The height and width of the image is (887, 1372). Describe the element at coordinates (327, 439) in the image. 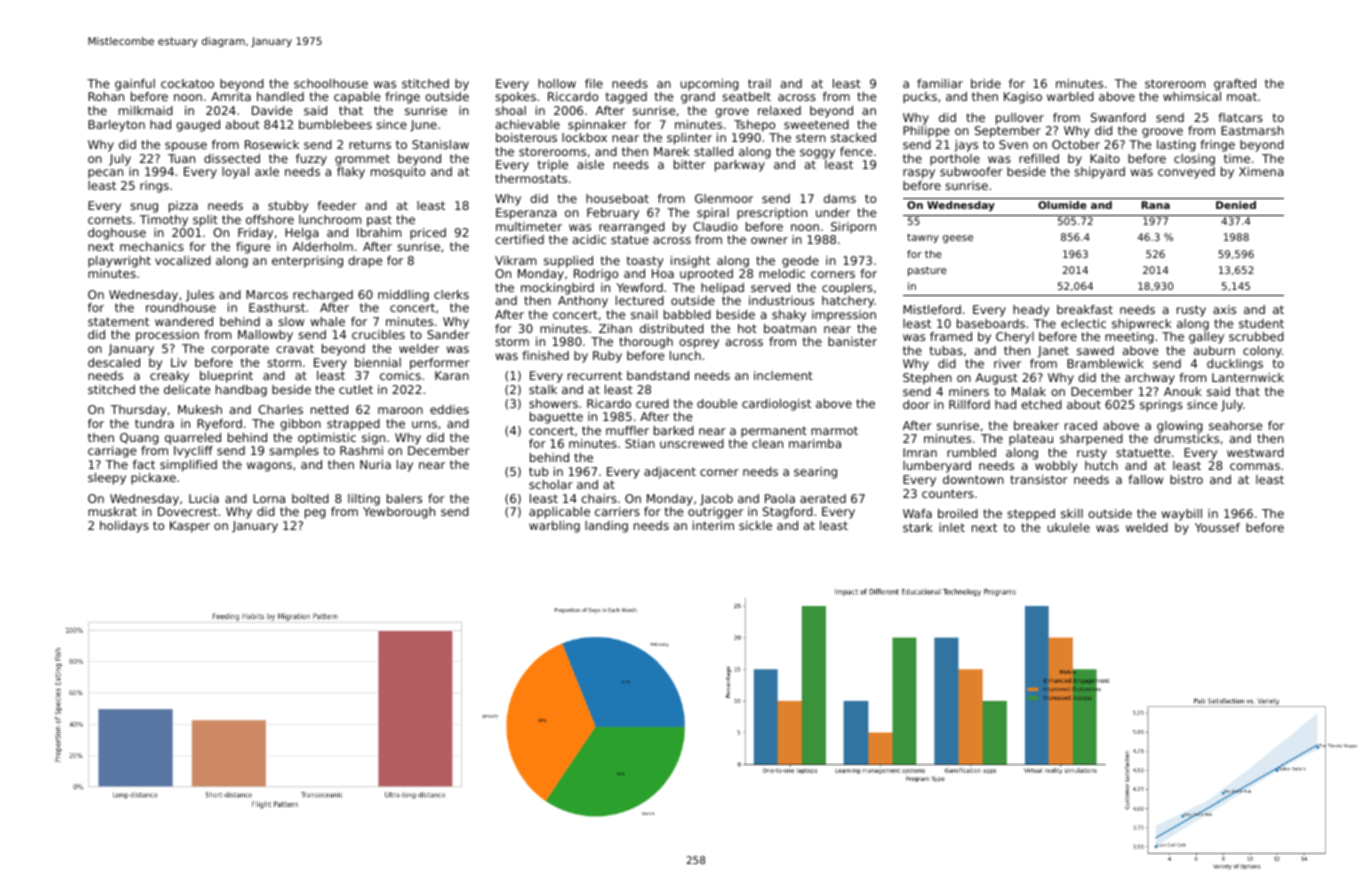

I see `optimistic` at that location.
